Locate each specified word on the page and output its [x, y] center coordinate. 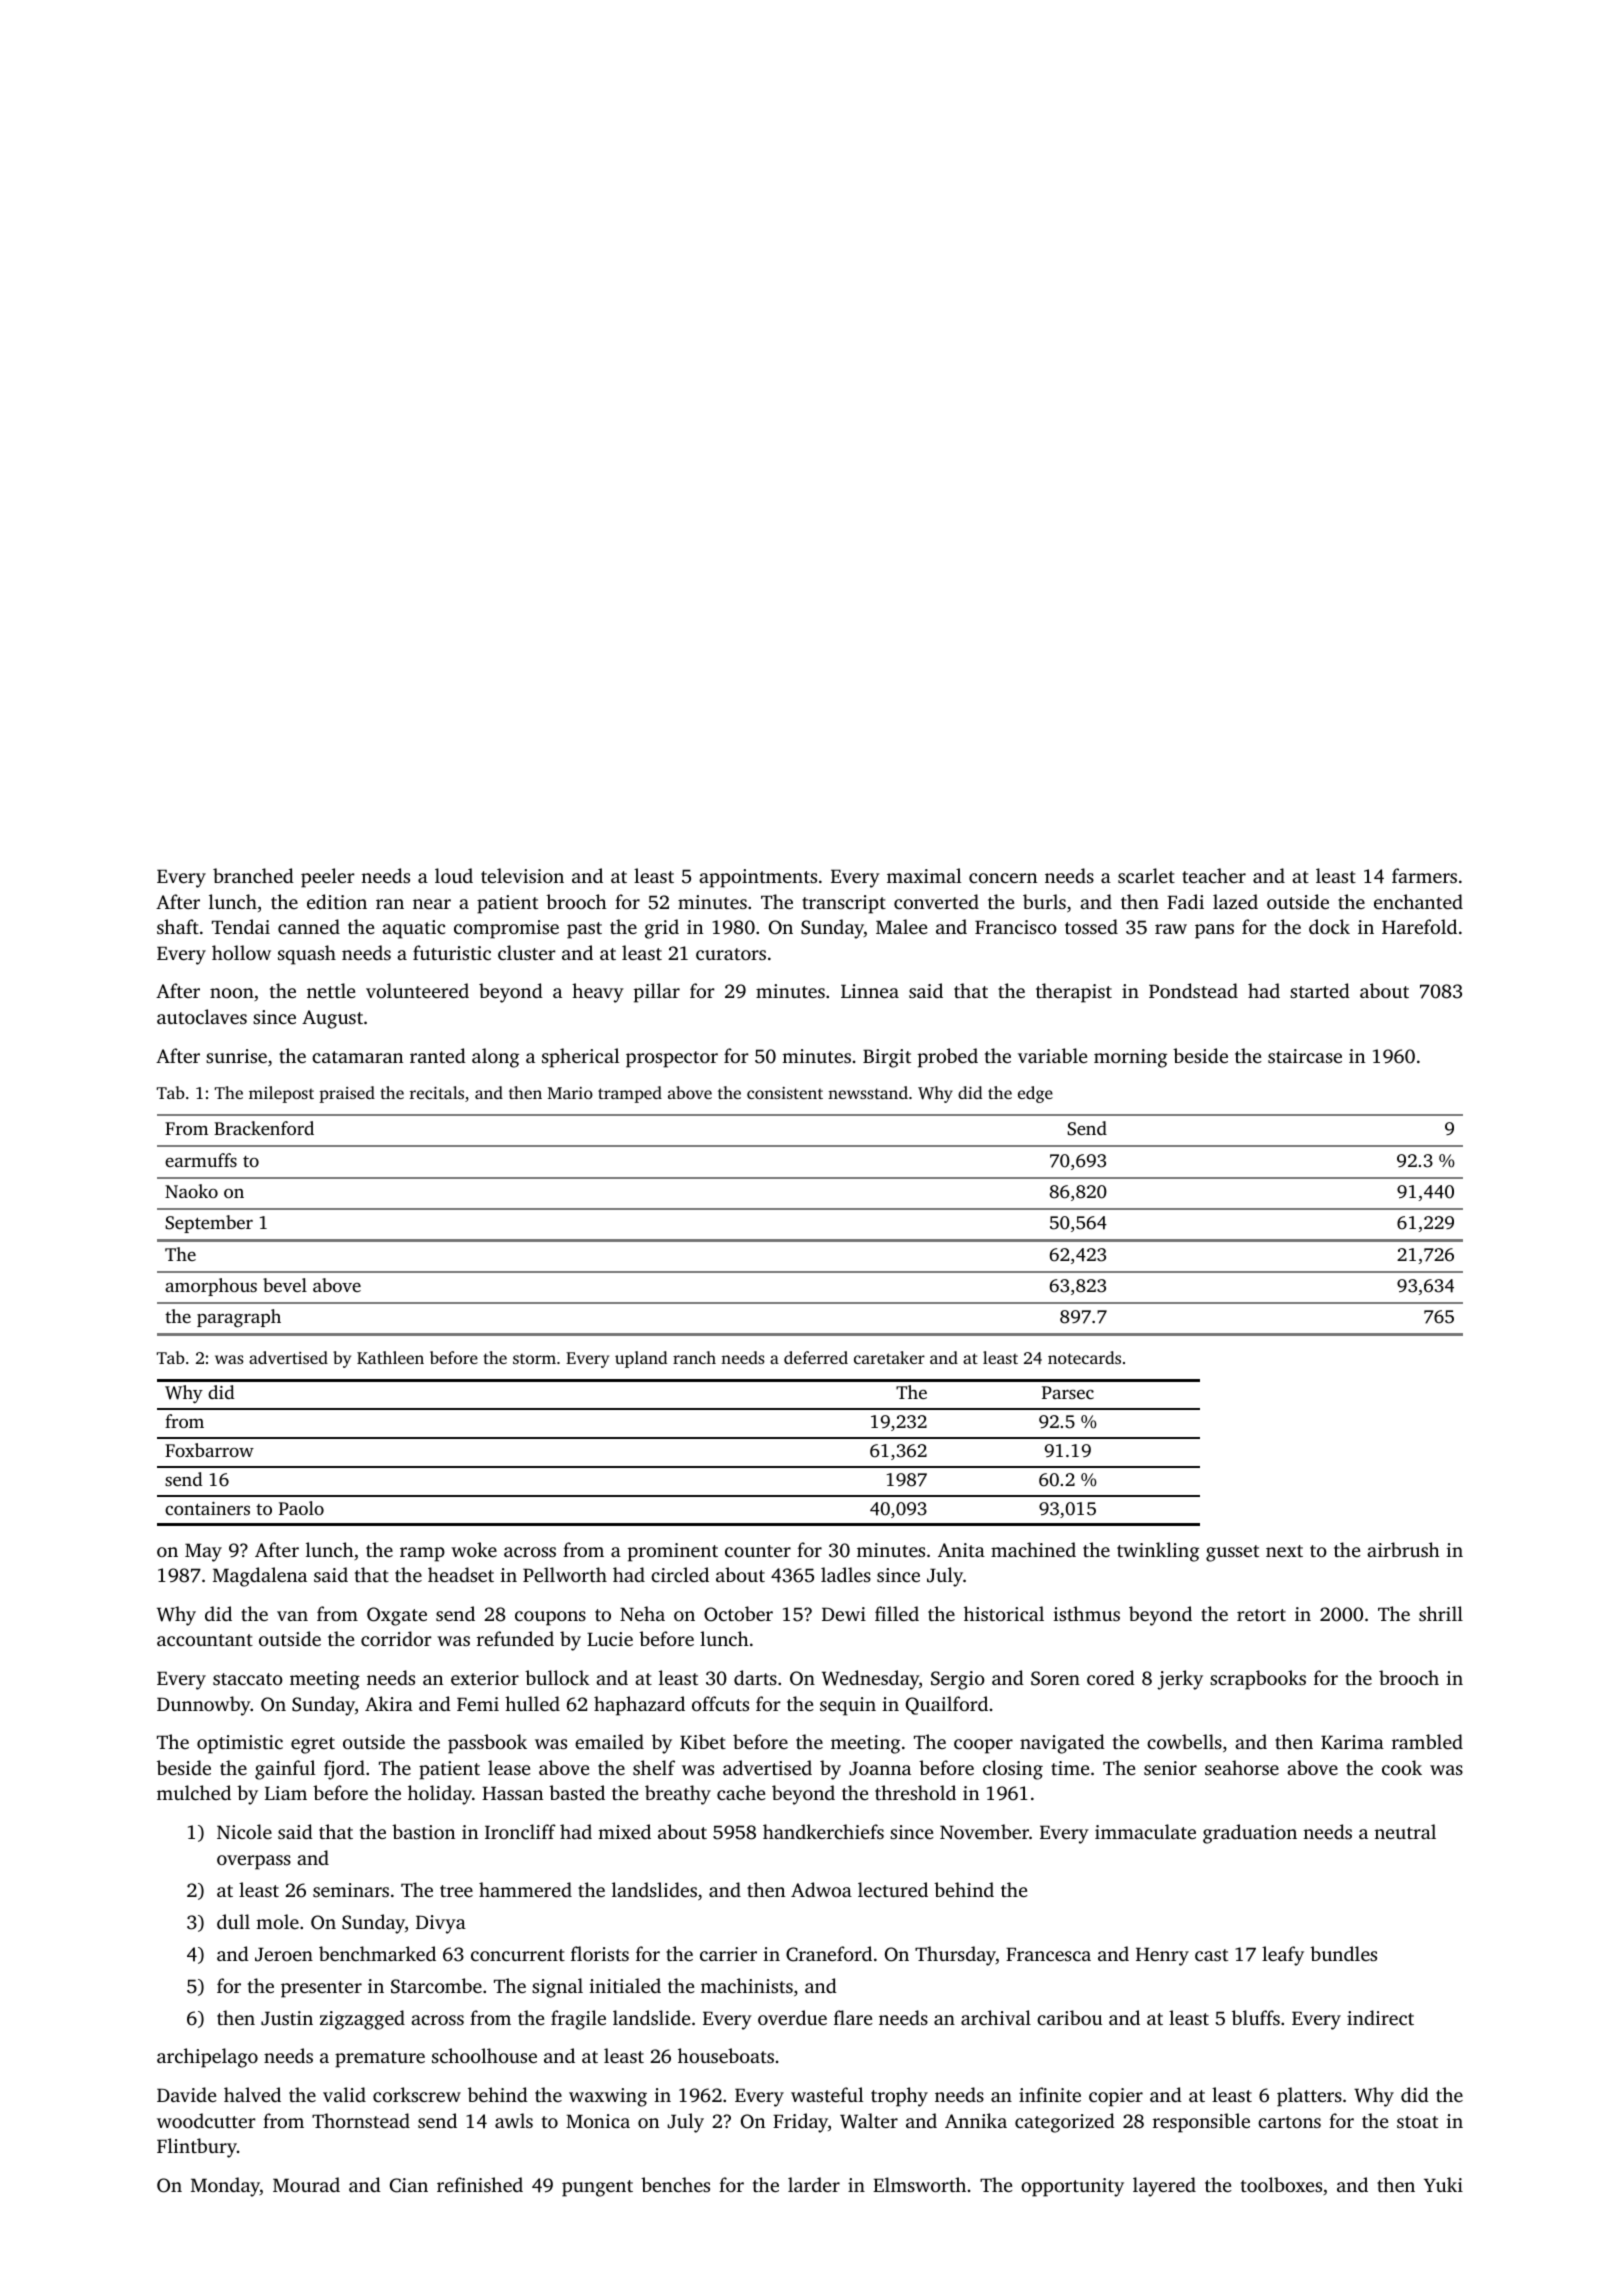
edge [1035, 1094]
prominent [673, 1552]
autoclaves [202, 1016]
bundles [1343, 1953]
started [1320, 990]
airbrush [1403, 1549]
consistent [785, 1093]
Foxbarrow [209, 1450]
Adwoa [821, 1889]
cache [741, 1792]
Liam [286, 1793]
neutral [1405, 1831]
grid [662, 929]
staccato [248, 1679]
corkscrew [417, 2094]
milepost [281, 1094]
